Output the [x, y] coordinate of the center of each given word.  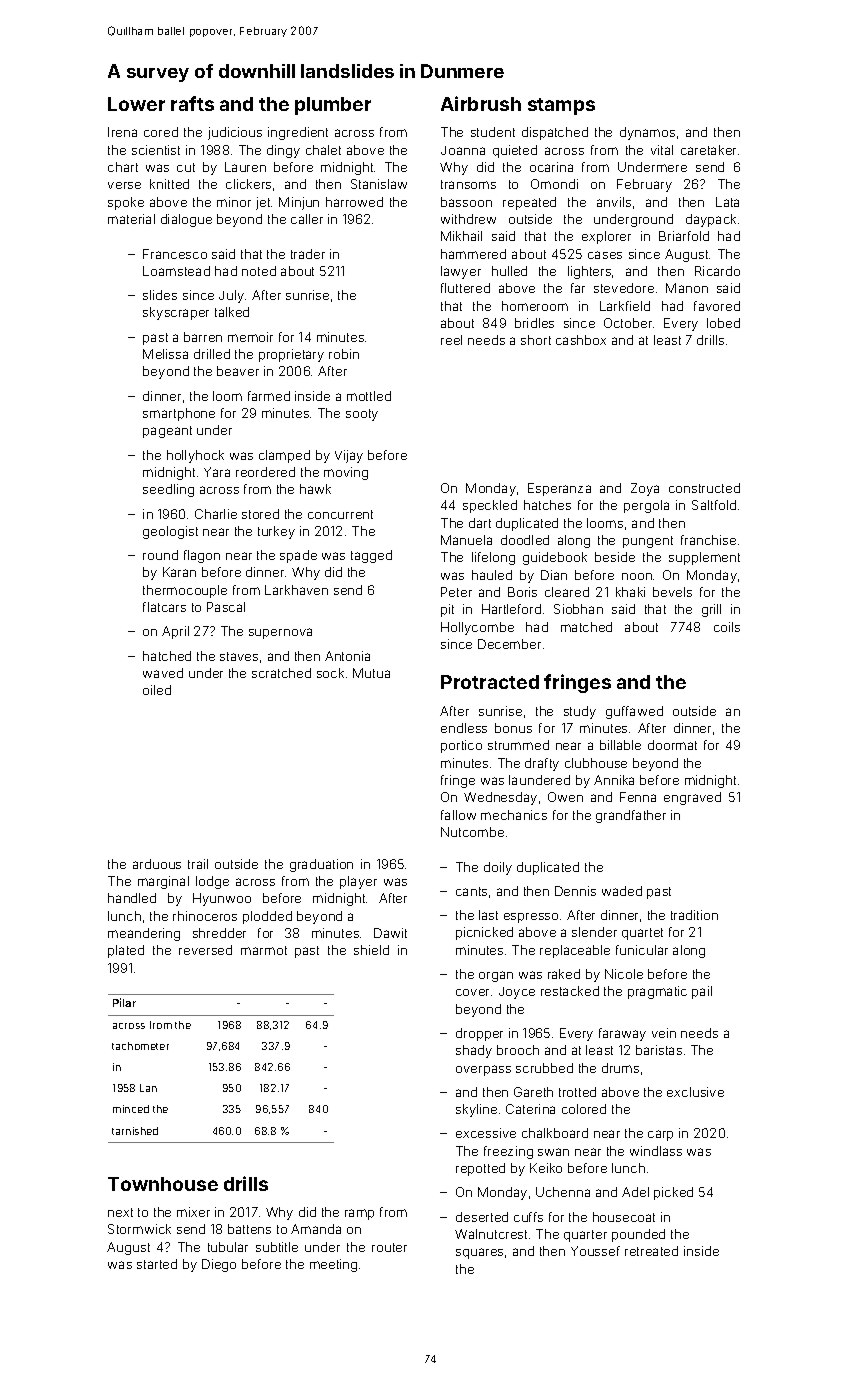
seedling [168, 490]
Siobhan [578, 609]
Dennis [575, 891]
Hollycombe [477, 628]
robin [344, 354]
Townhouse [163, 1184]
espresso [531, 918]
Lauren [245, 167]
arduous [157, 864]
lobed [723, 323]
